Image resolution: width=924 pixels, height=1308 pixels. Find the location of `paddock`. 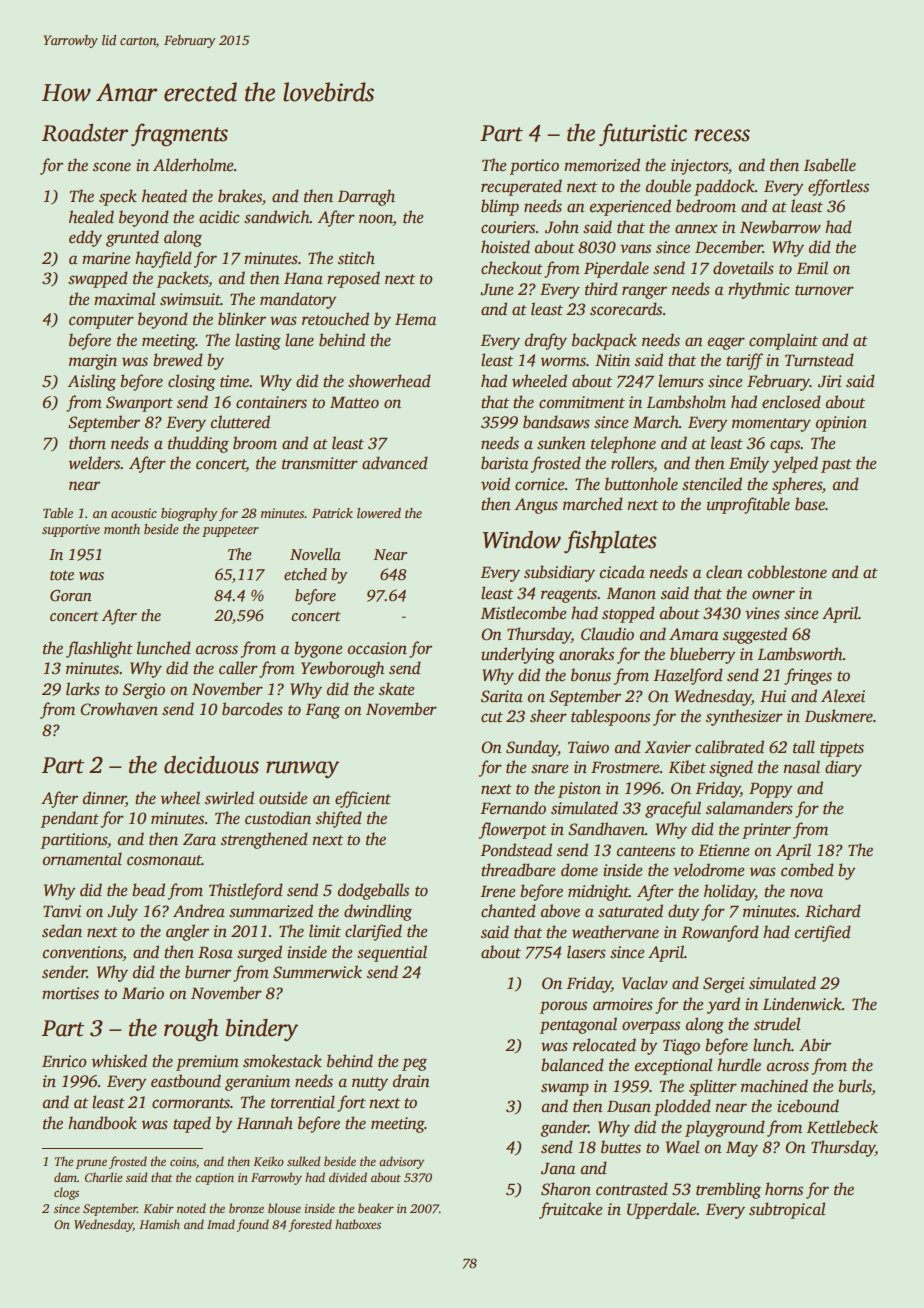

paddock is located at coordinates (724, 187).
